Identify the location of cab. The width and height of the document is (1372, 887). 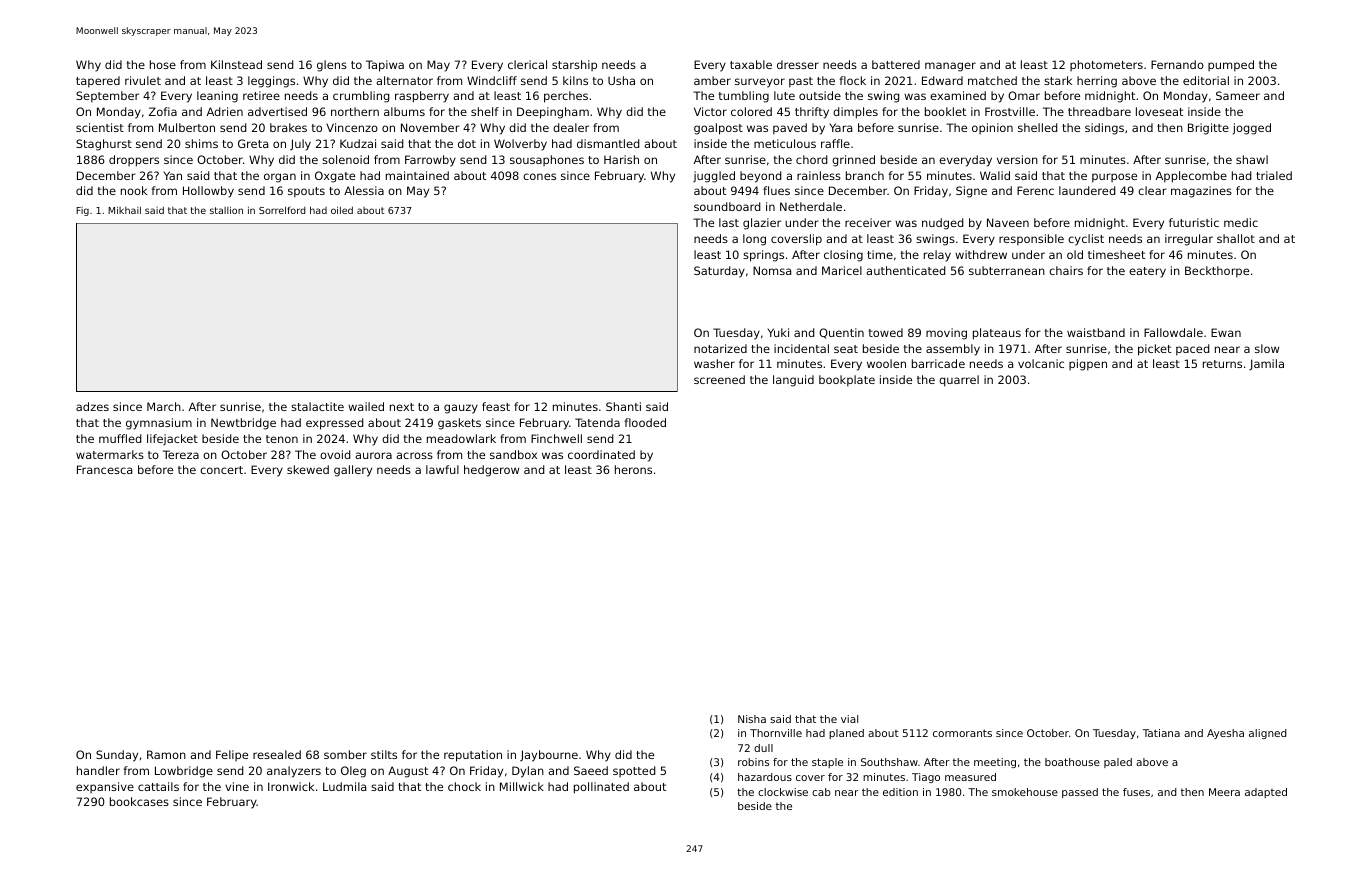
(821, 792).
